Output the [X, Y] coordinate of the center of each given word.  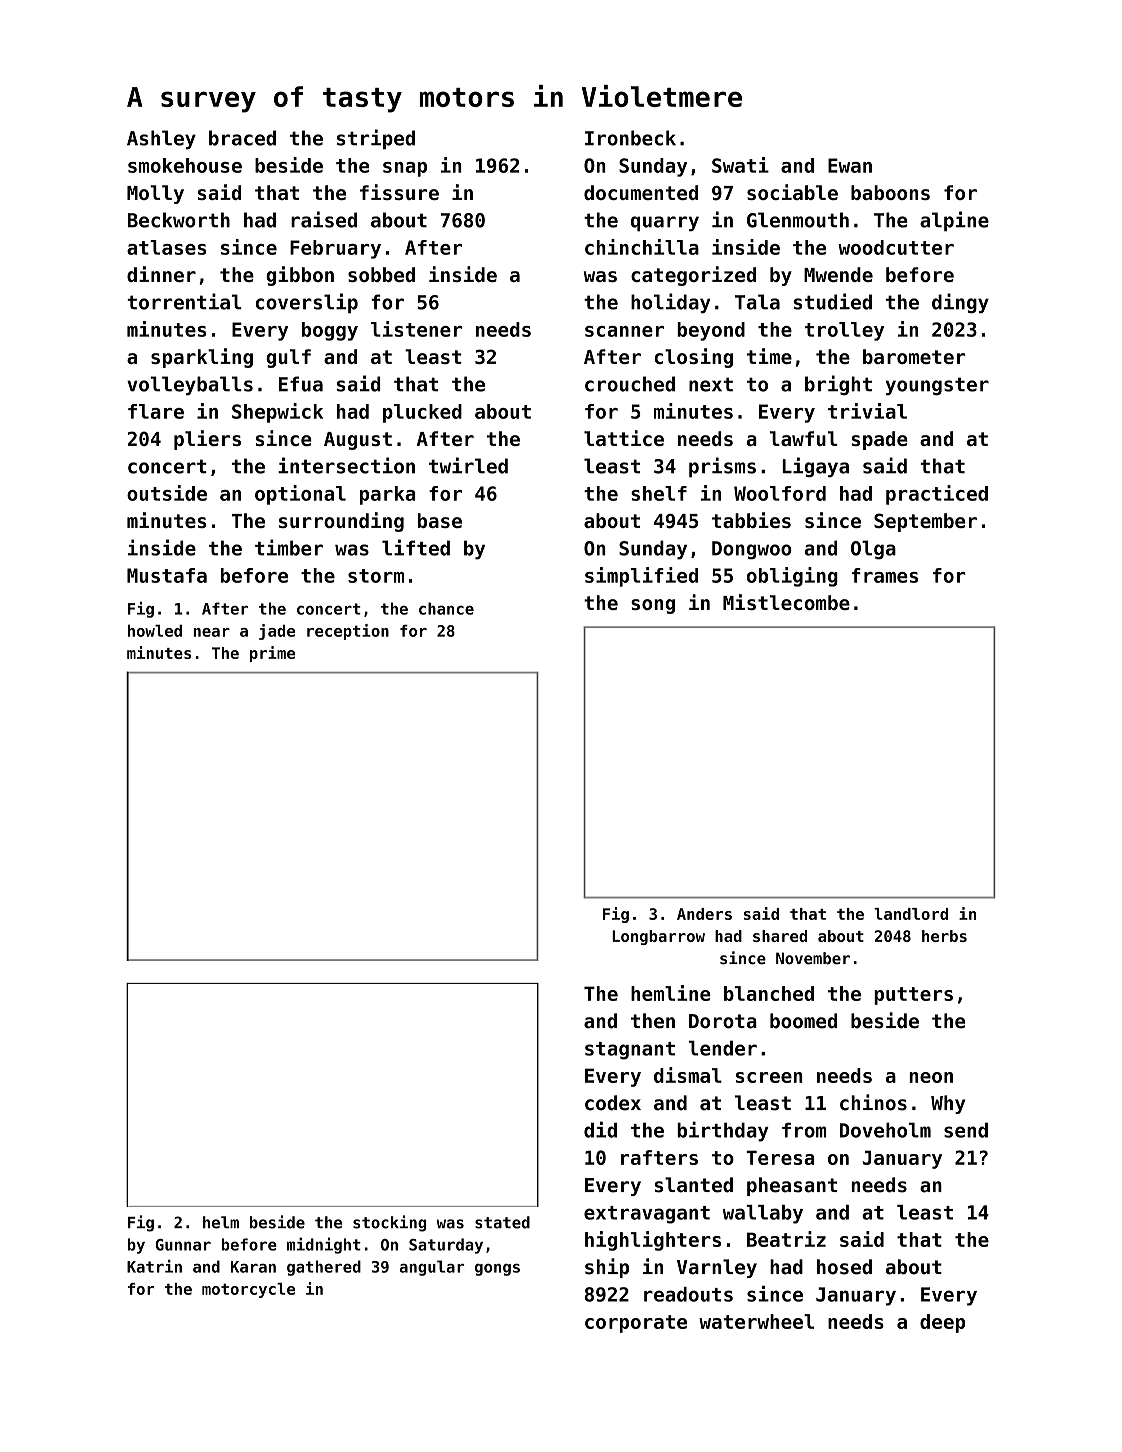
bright [838, 385]
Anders [704, 914]
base [440, 520]
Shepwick [277, 413]
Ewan [850, 165]
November [813, 958]
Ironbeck [630, 138]
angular [432, 1268]
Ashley [161, 139]
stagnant [630, 1051]
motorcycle [248, 1290]
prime [272, 654]
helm [221, 1222]
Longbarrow [658, 937]
